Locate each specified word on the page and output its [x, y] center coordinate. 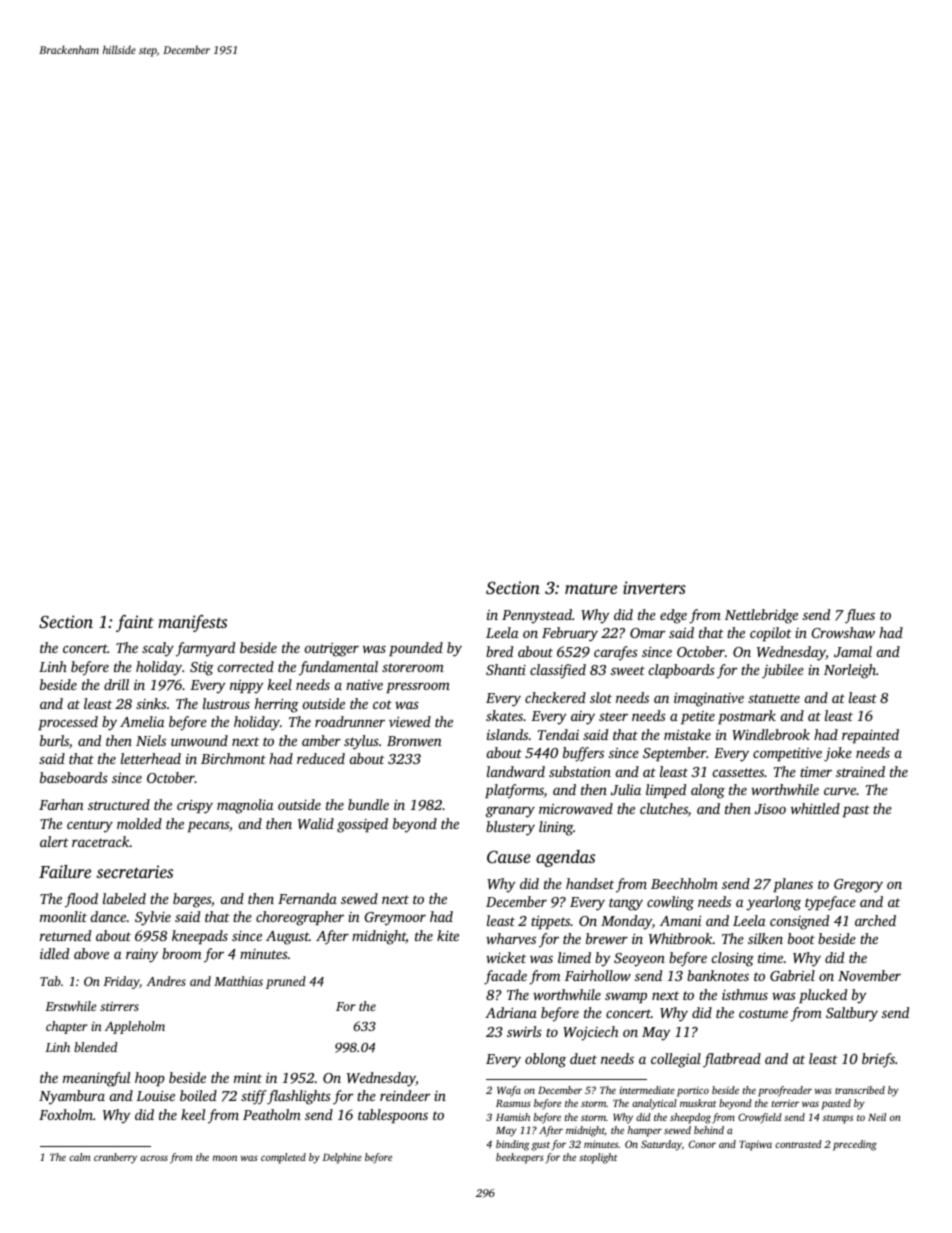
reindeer [405, 1095]
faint [135, 623]
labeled [124, 898]
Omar [647, 633]
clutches [664, 808]
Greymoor [395, 919]
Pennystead [537, 616]
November [869, 975]
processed [68, 723]
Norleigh [850, 671]
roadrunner [350, 721]
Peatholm [272, 1114]
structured [119, 804]
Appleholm [135, 1027]
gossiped [362, 825]
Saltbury [852, 1014]
